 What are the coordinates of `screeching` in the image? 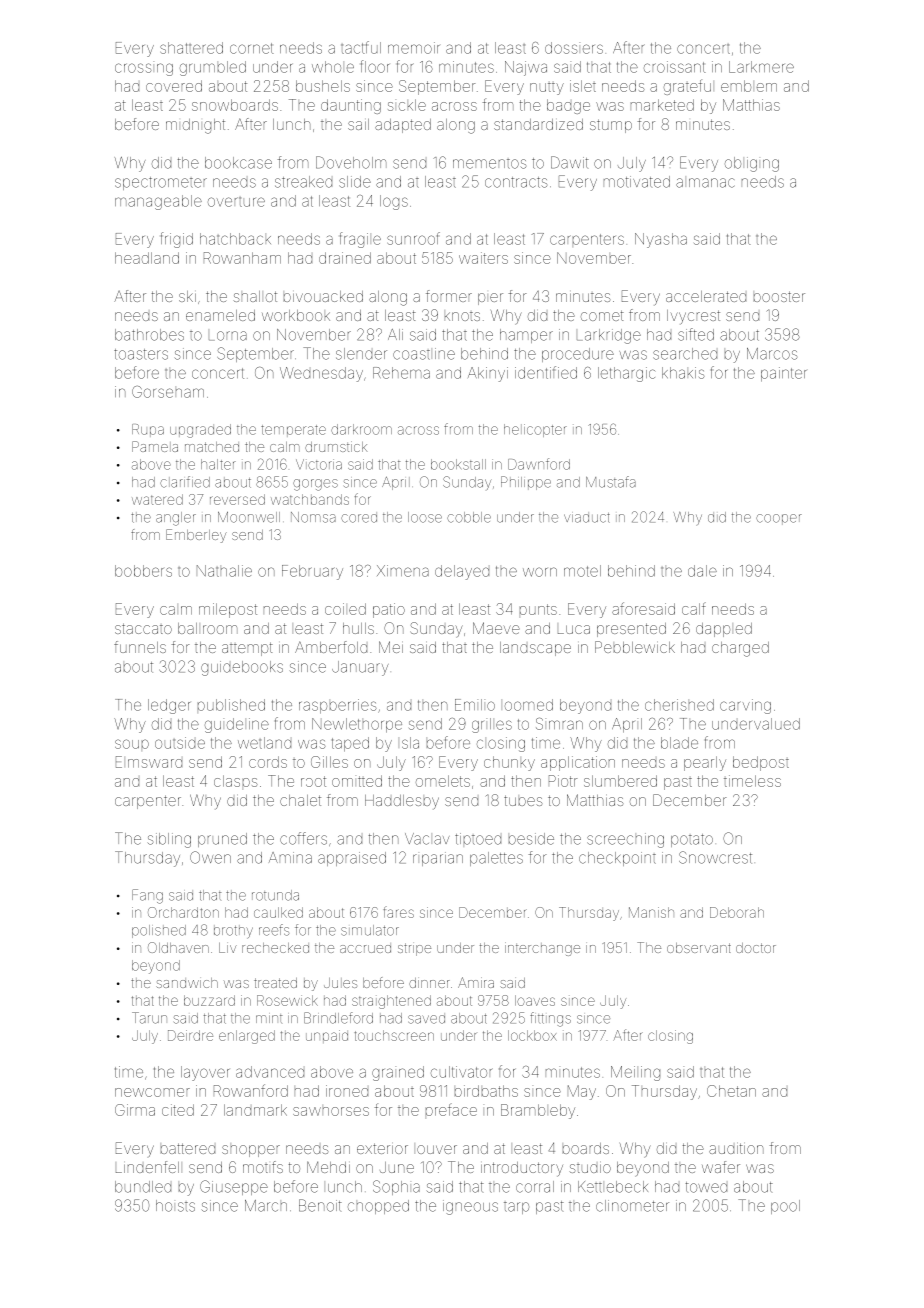 It's located at (625, 840).
